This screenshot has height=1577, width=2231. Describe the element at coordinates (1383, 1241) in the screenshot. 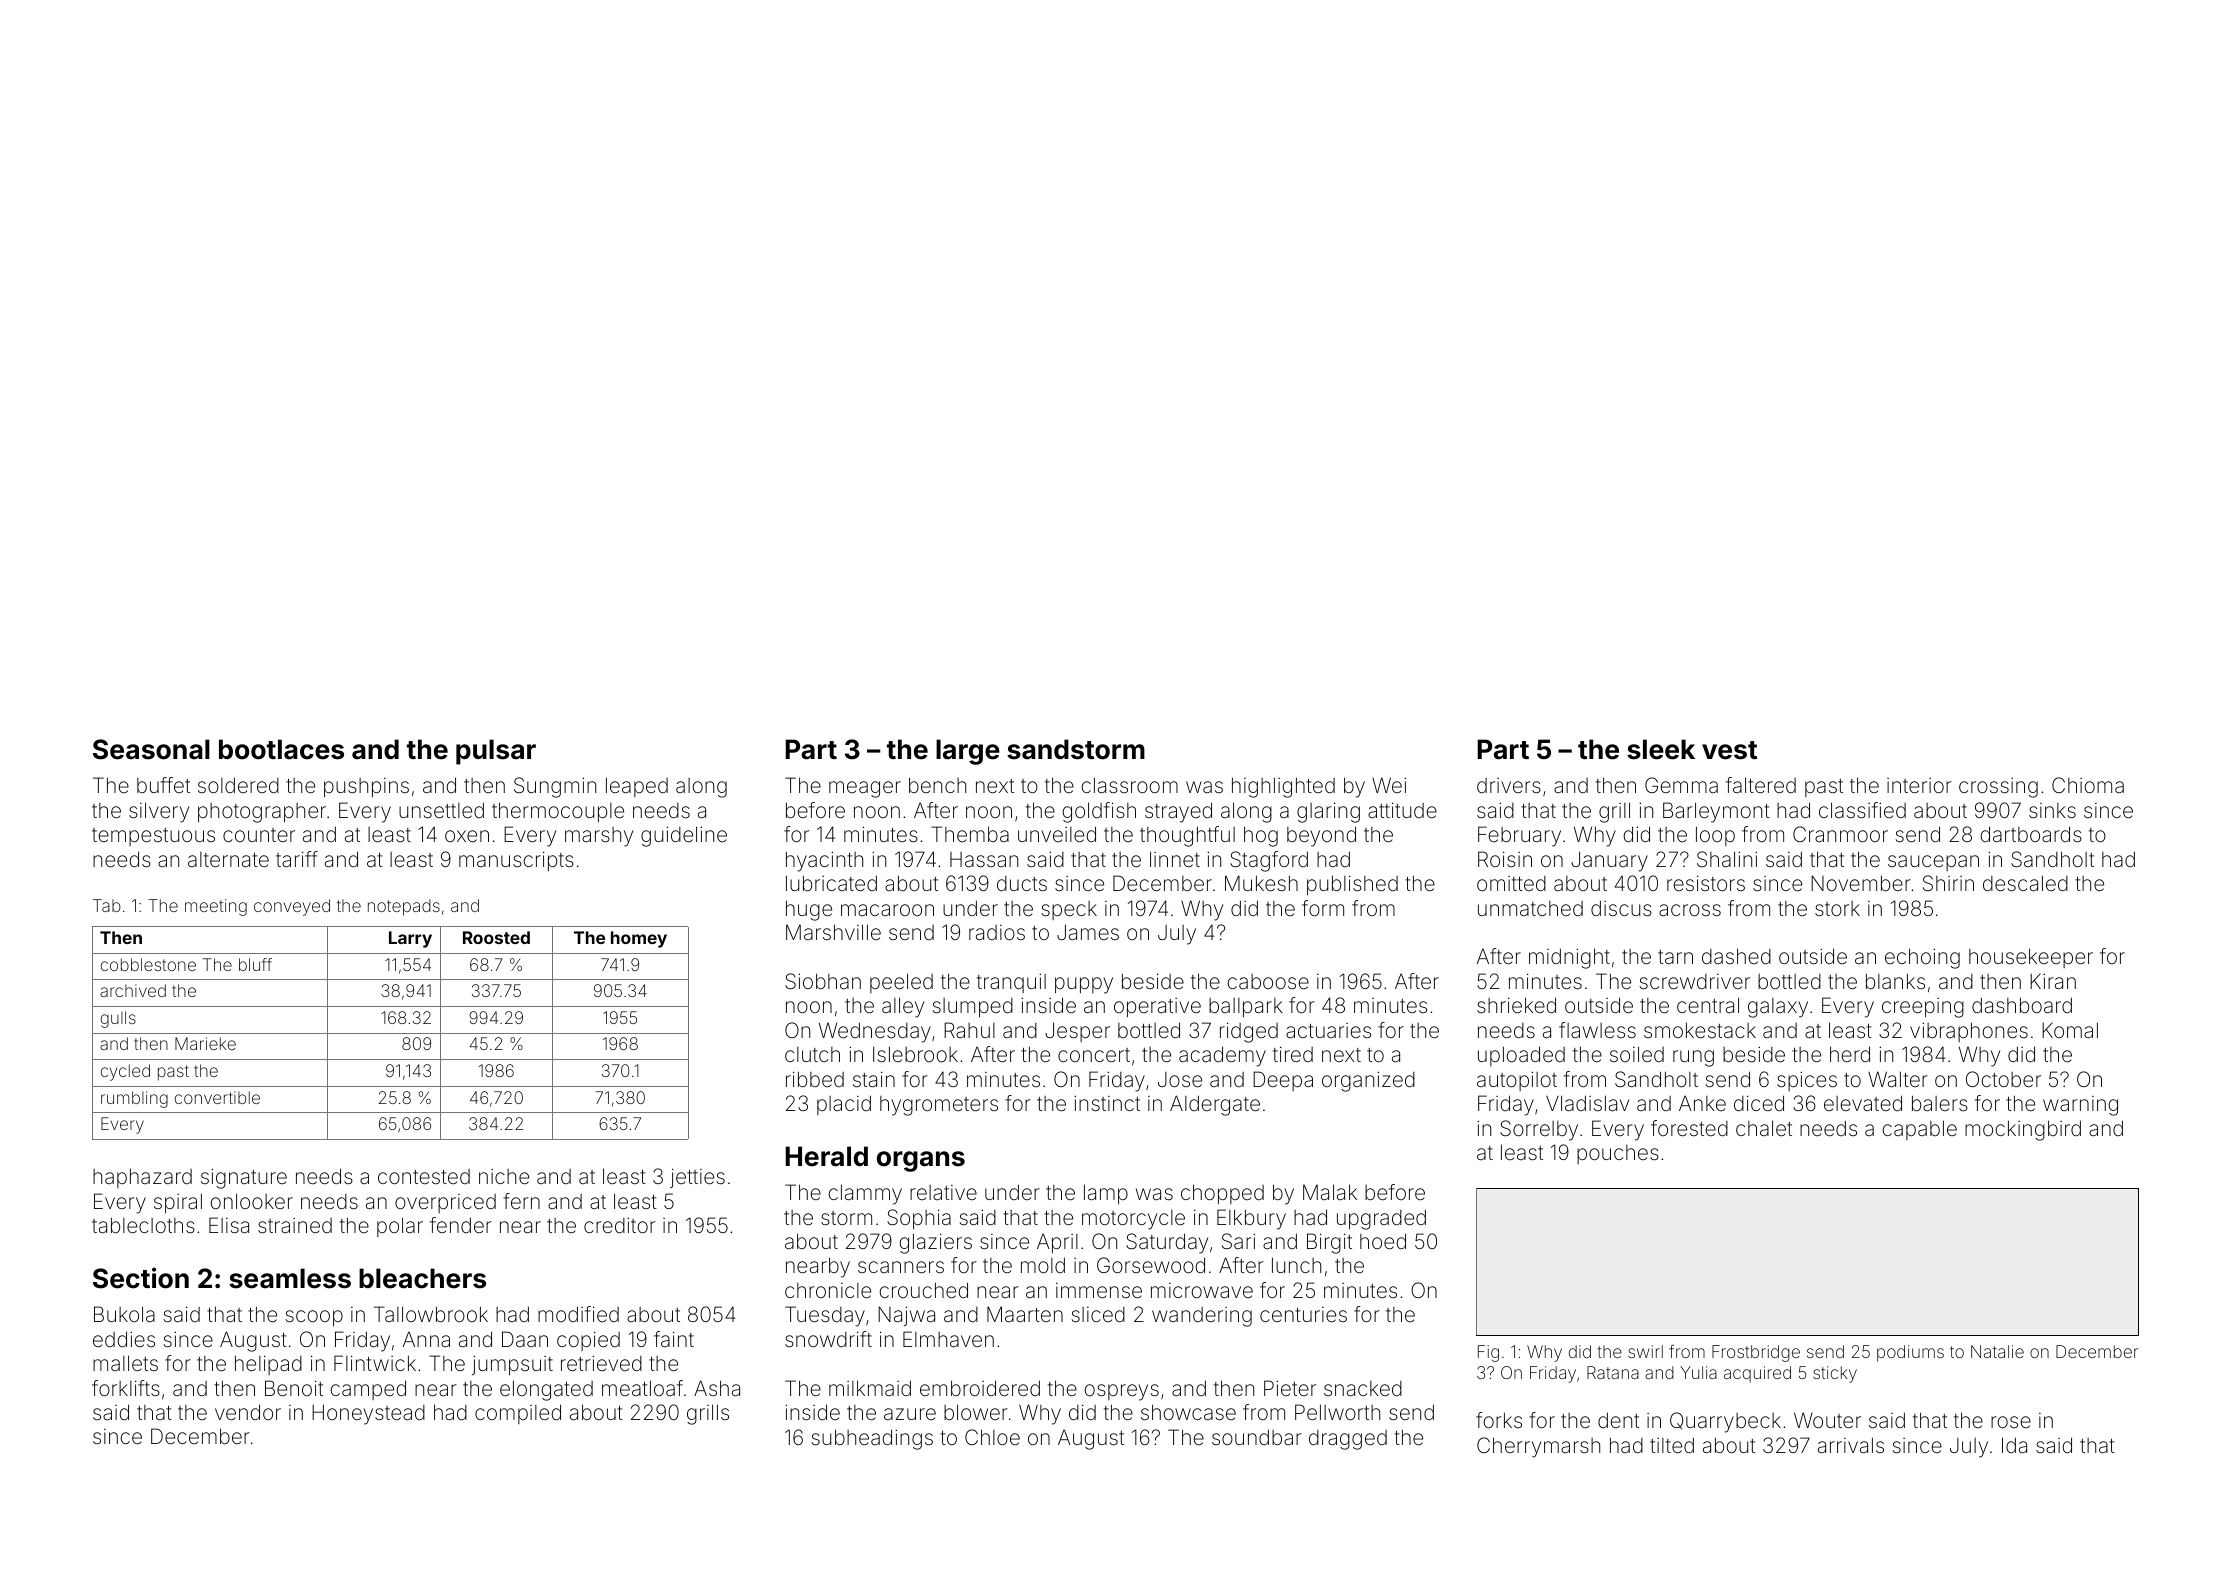

I see `hoed` at that location.
